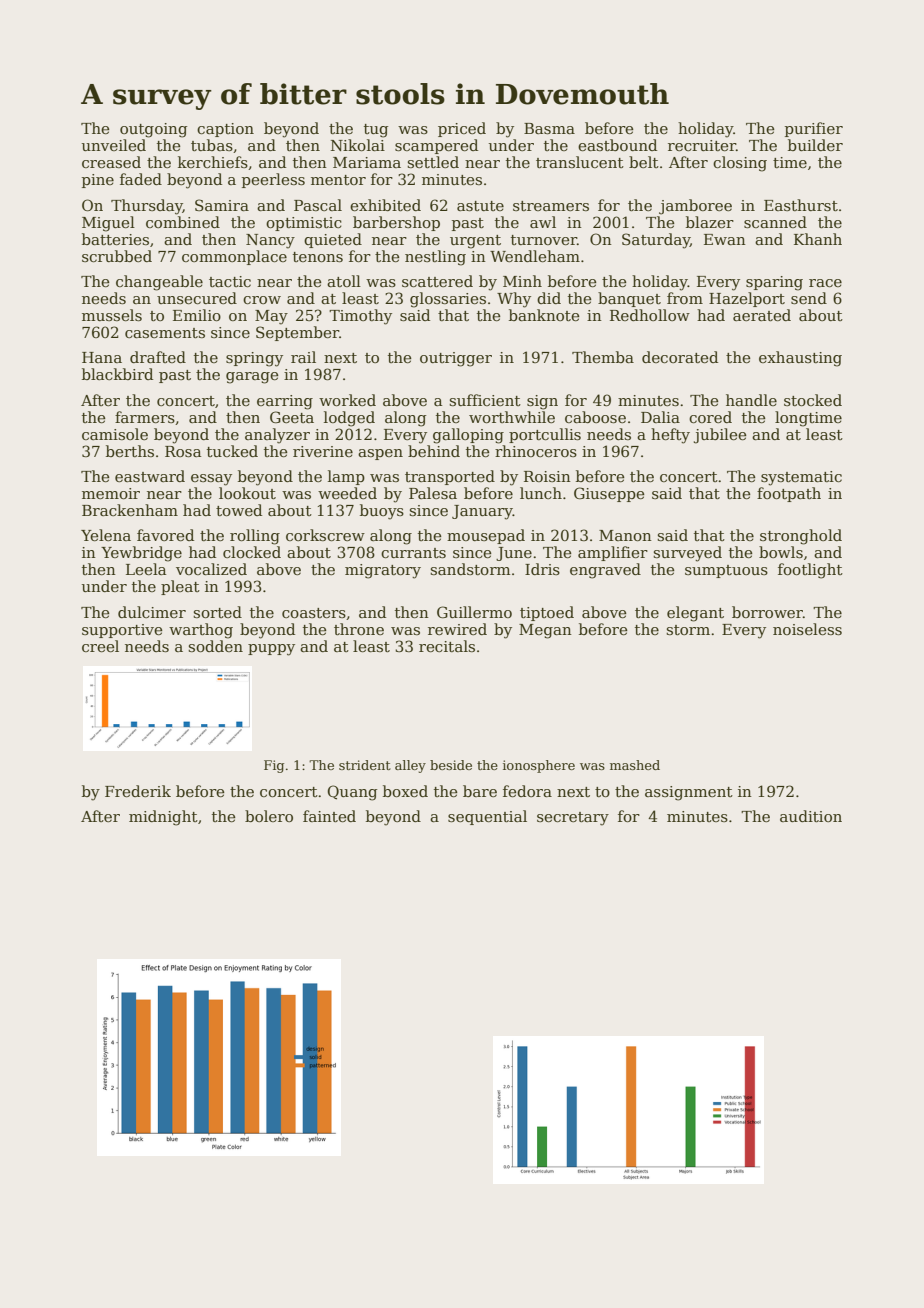  What do you see at coordinates (344, 281) in the screenshot?
I see `atoll` at bounding box center [344, 281].
